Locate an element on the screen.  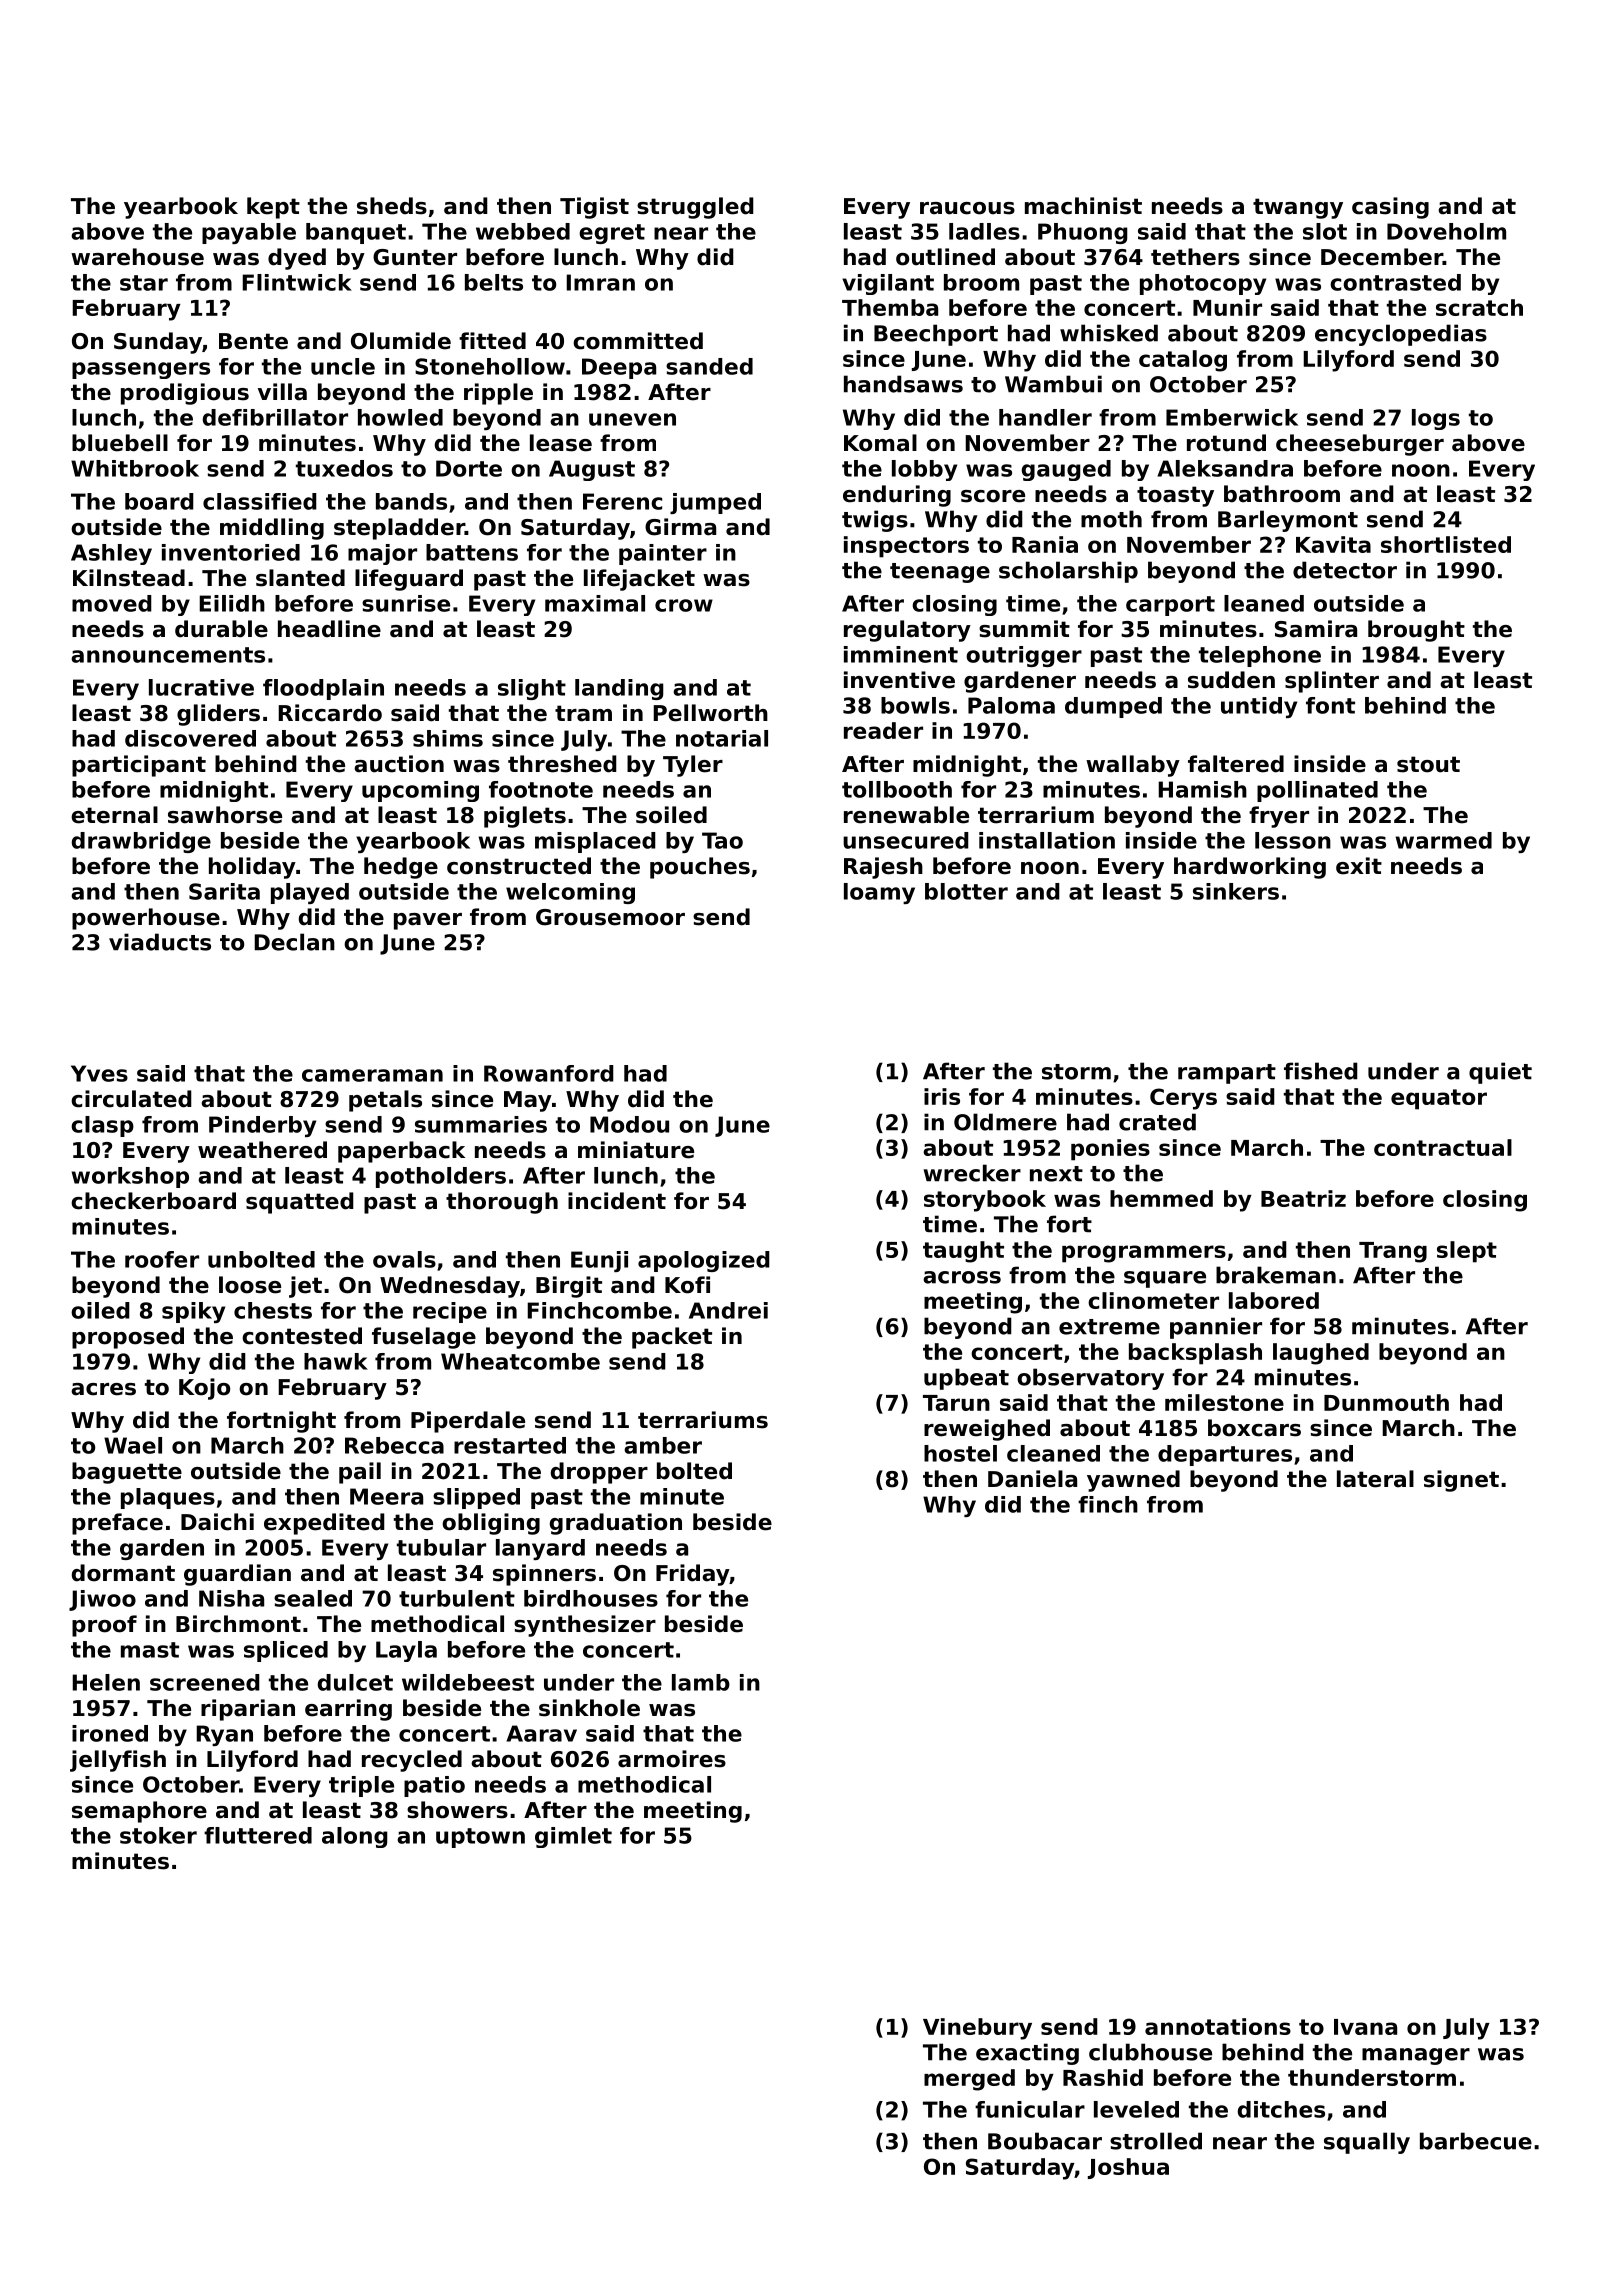
fished is located at coordinates (1321, 1071).
